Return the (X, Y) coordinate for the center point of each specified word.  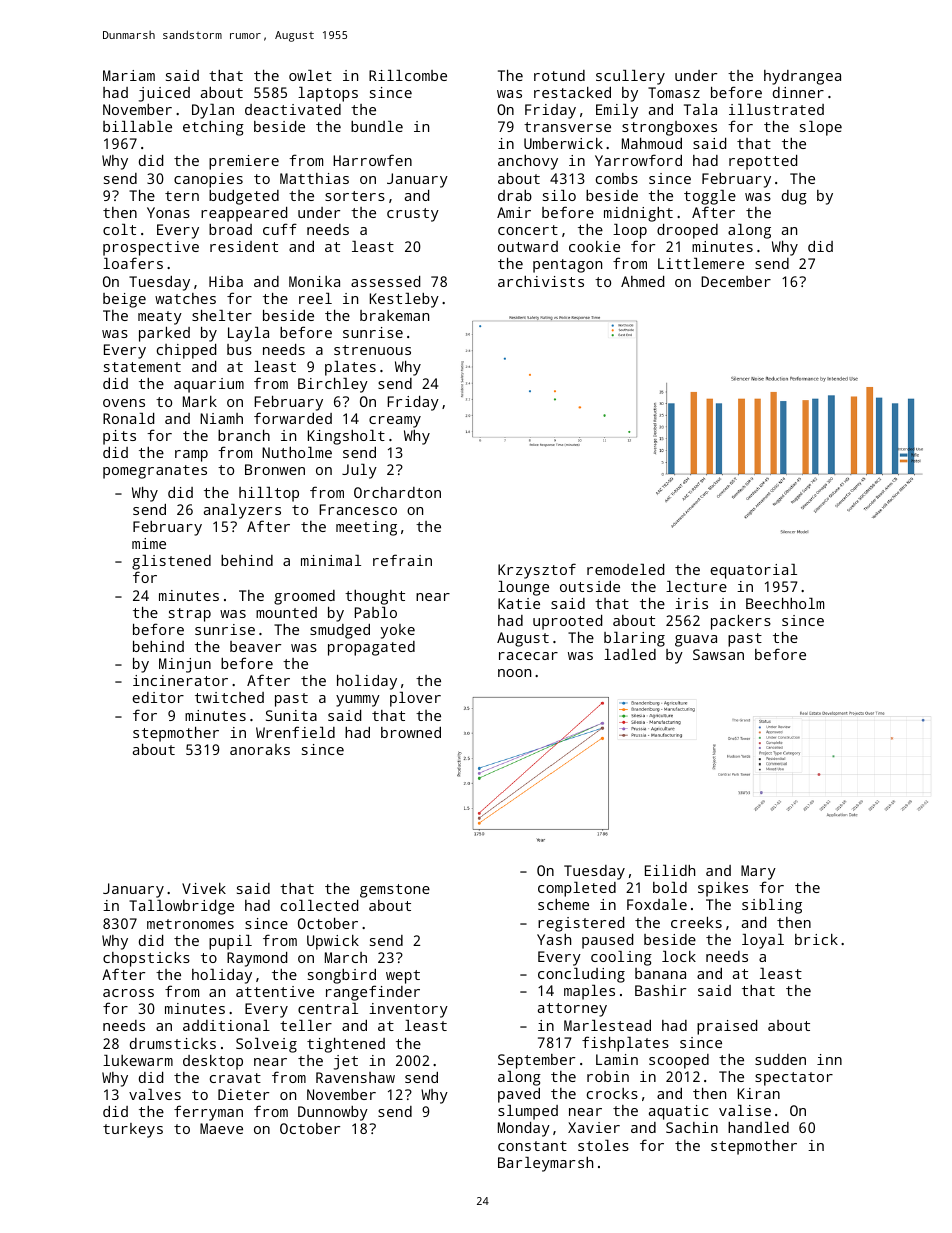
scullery (630, 77)
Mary (758, 872)
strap (190, 615)
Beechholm (785, 603)
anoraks (260, 749)
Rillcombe (408, 75)
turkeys (133, 1130)
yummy (358, 701)
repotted (763, 162)
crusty (413, 215)
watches (185, 298)
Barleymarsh (545, 1164)
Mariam (129, 75)
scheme (563, 904)
